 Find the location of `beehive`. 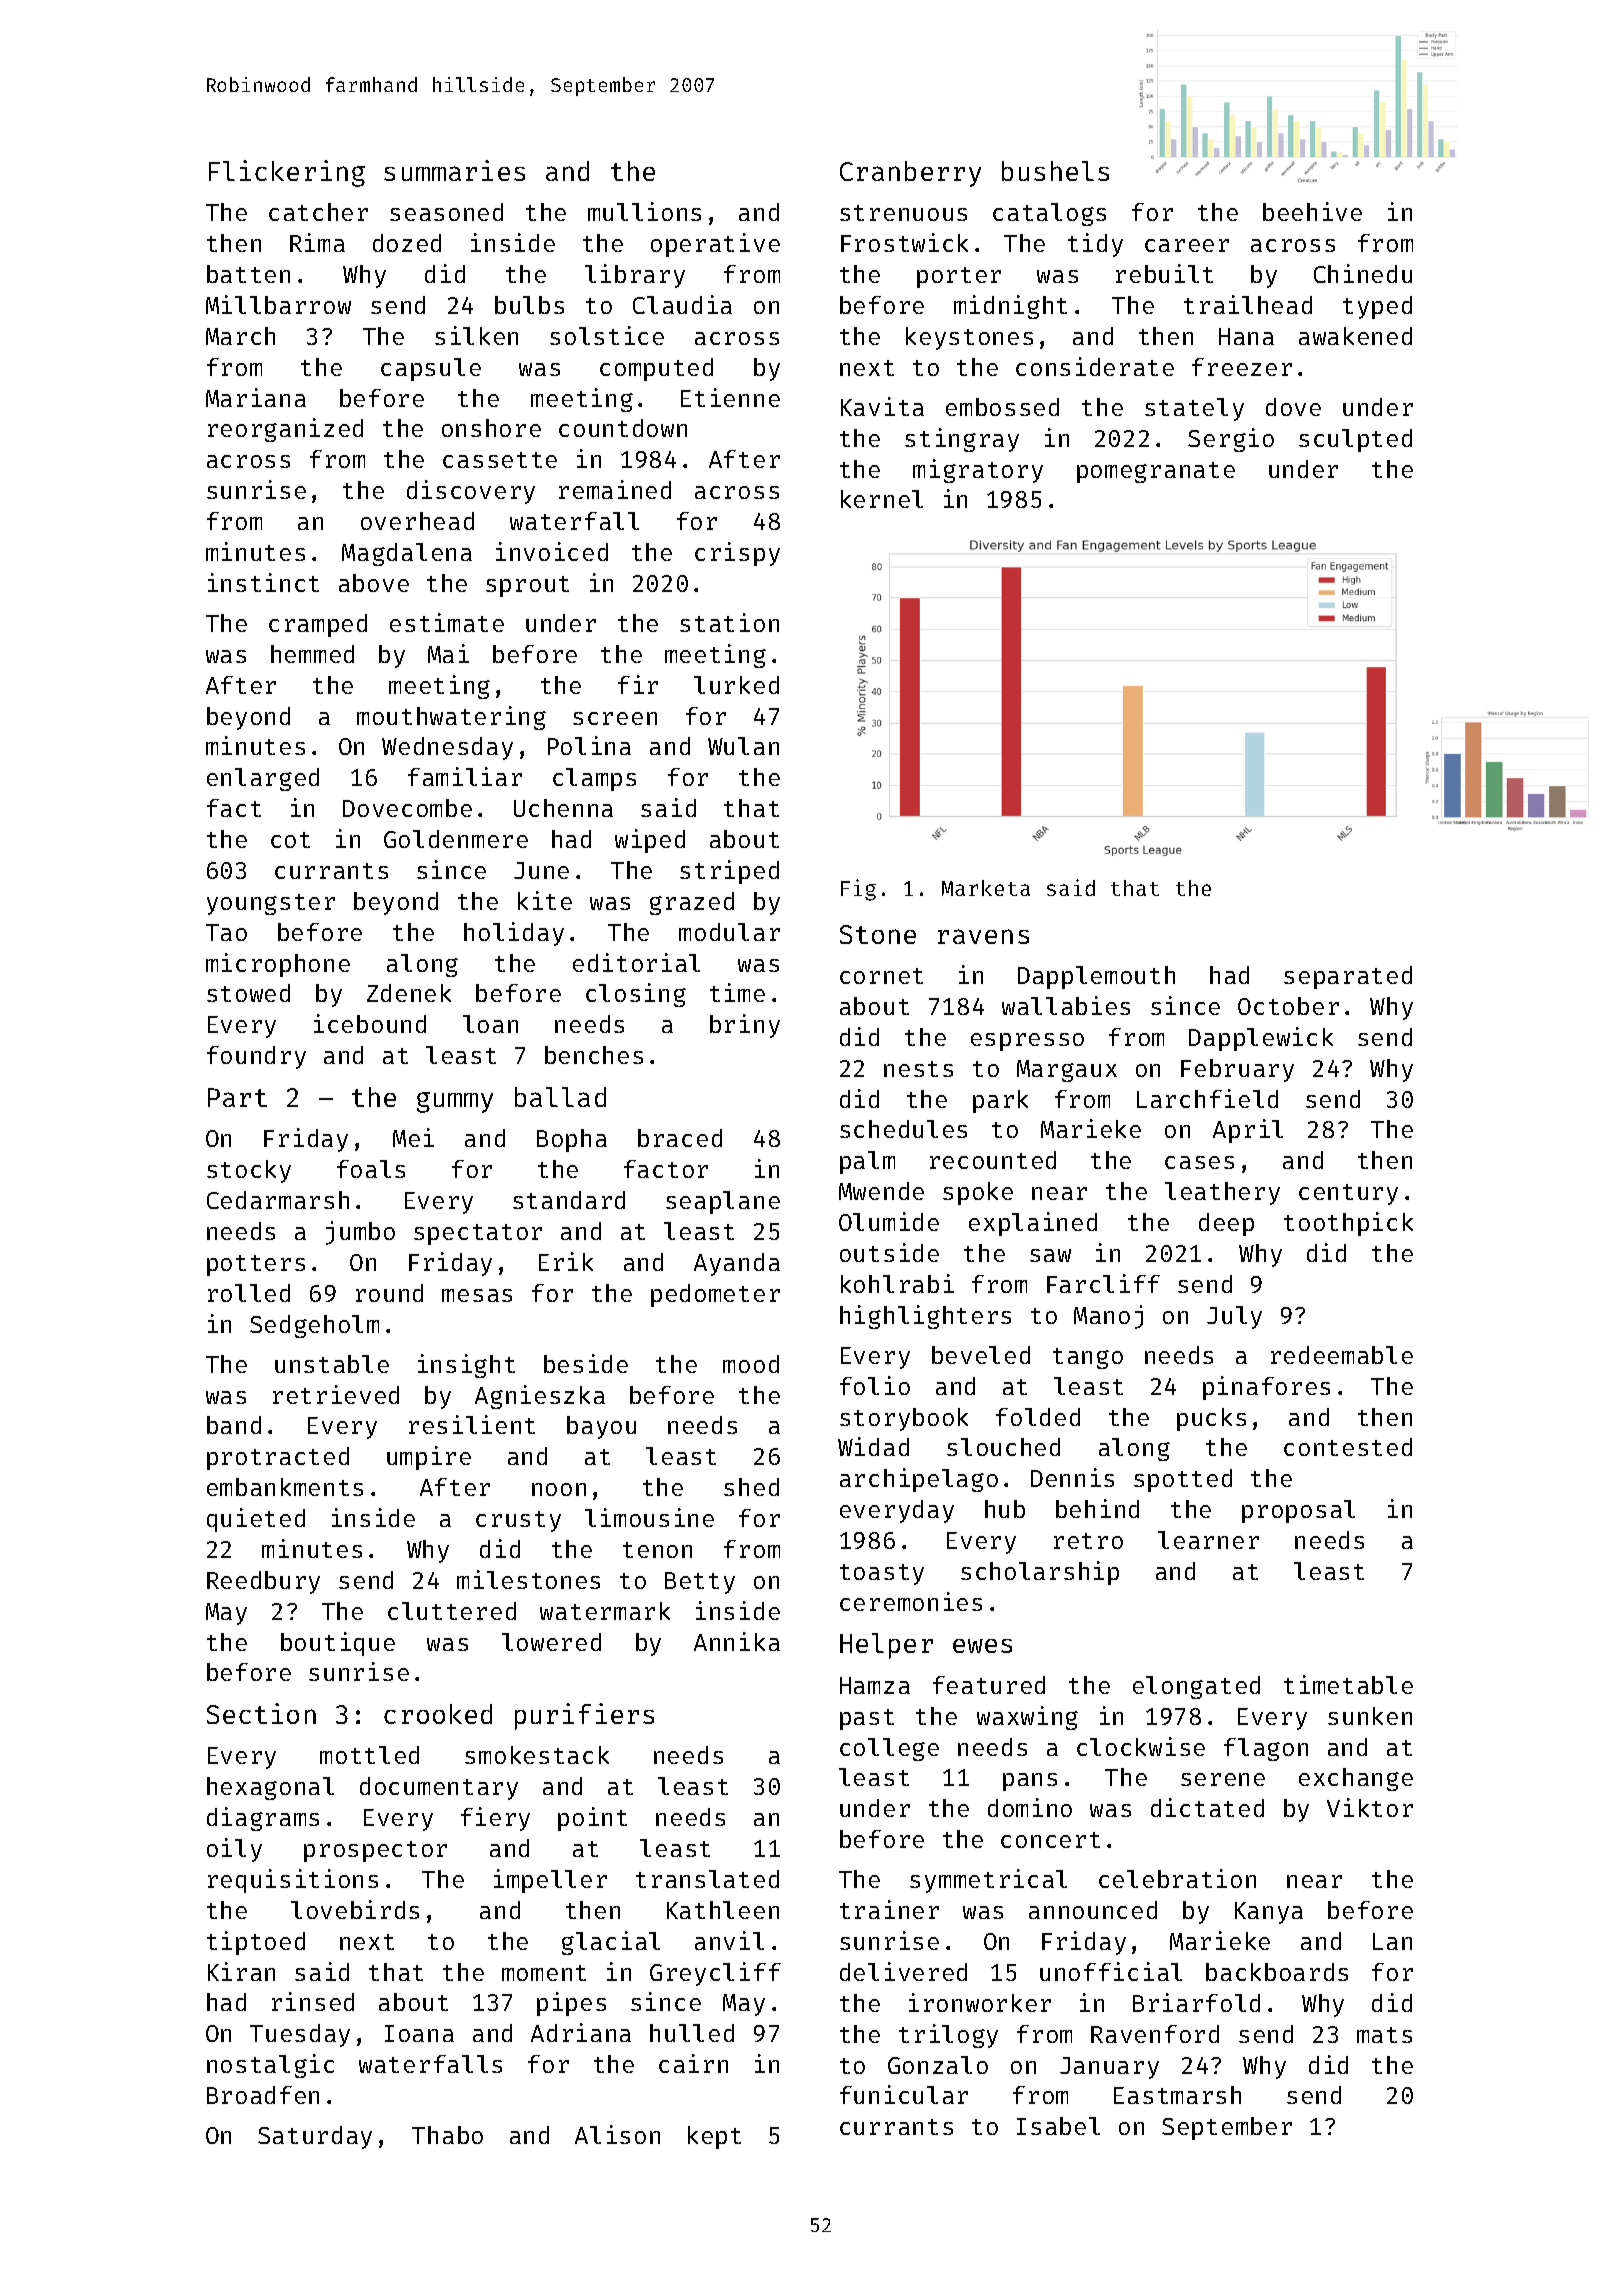

beehive is located at coordinates (1312, 211).
